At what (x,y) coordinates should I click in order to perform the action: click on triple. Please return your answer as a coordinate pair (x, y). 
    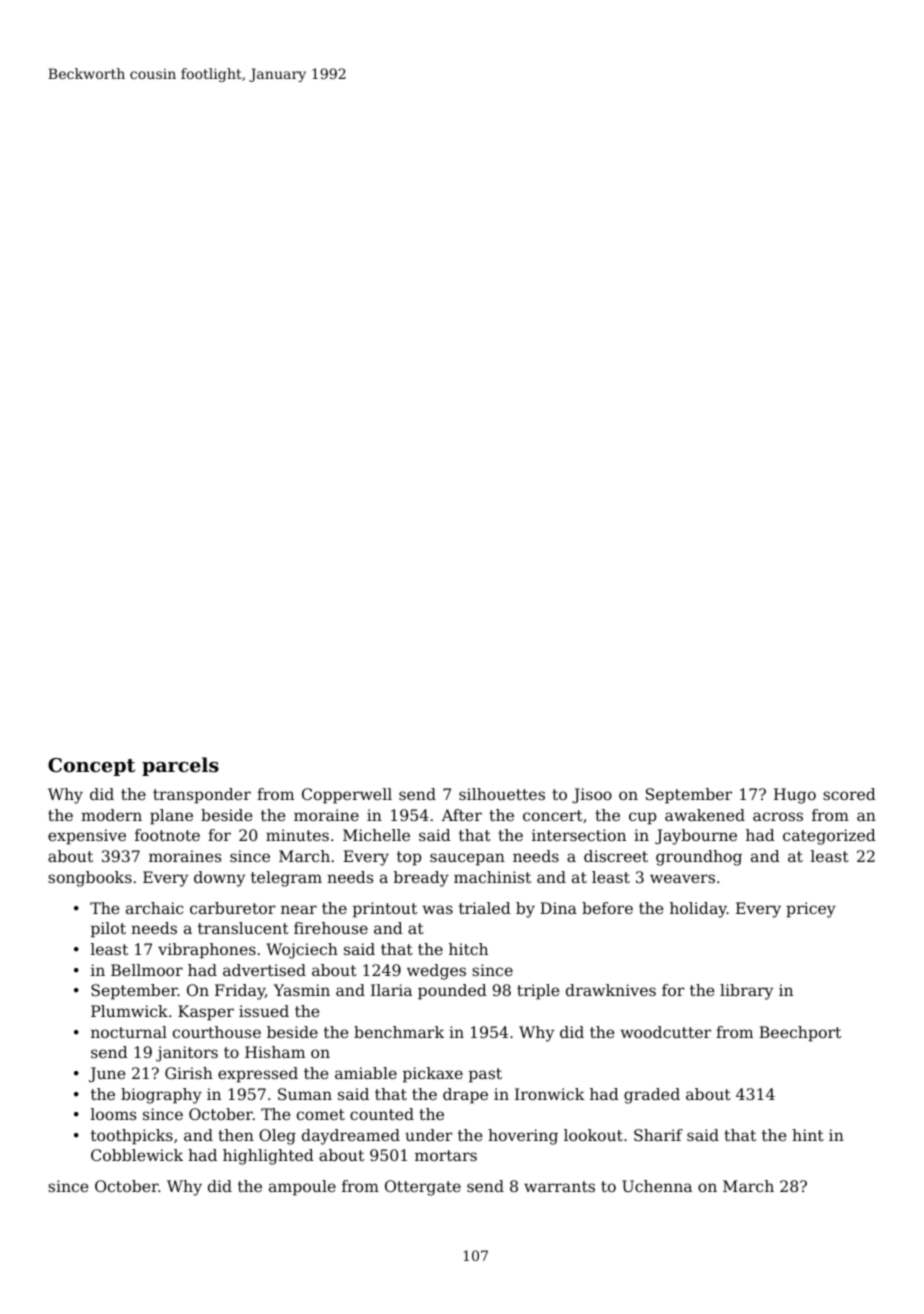
    Looking at the image, I should click on (538, 992).
